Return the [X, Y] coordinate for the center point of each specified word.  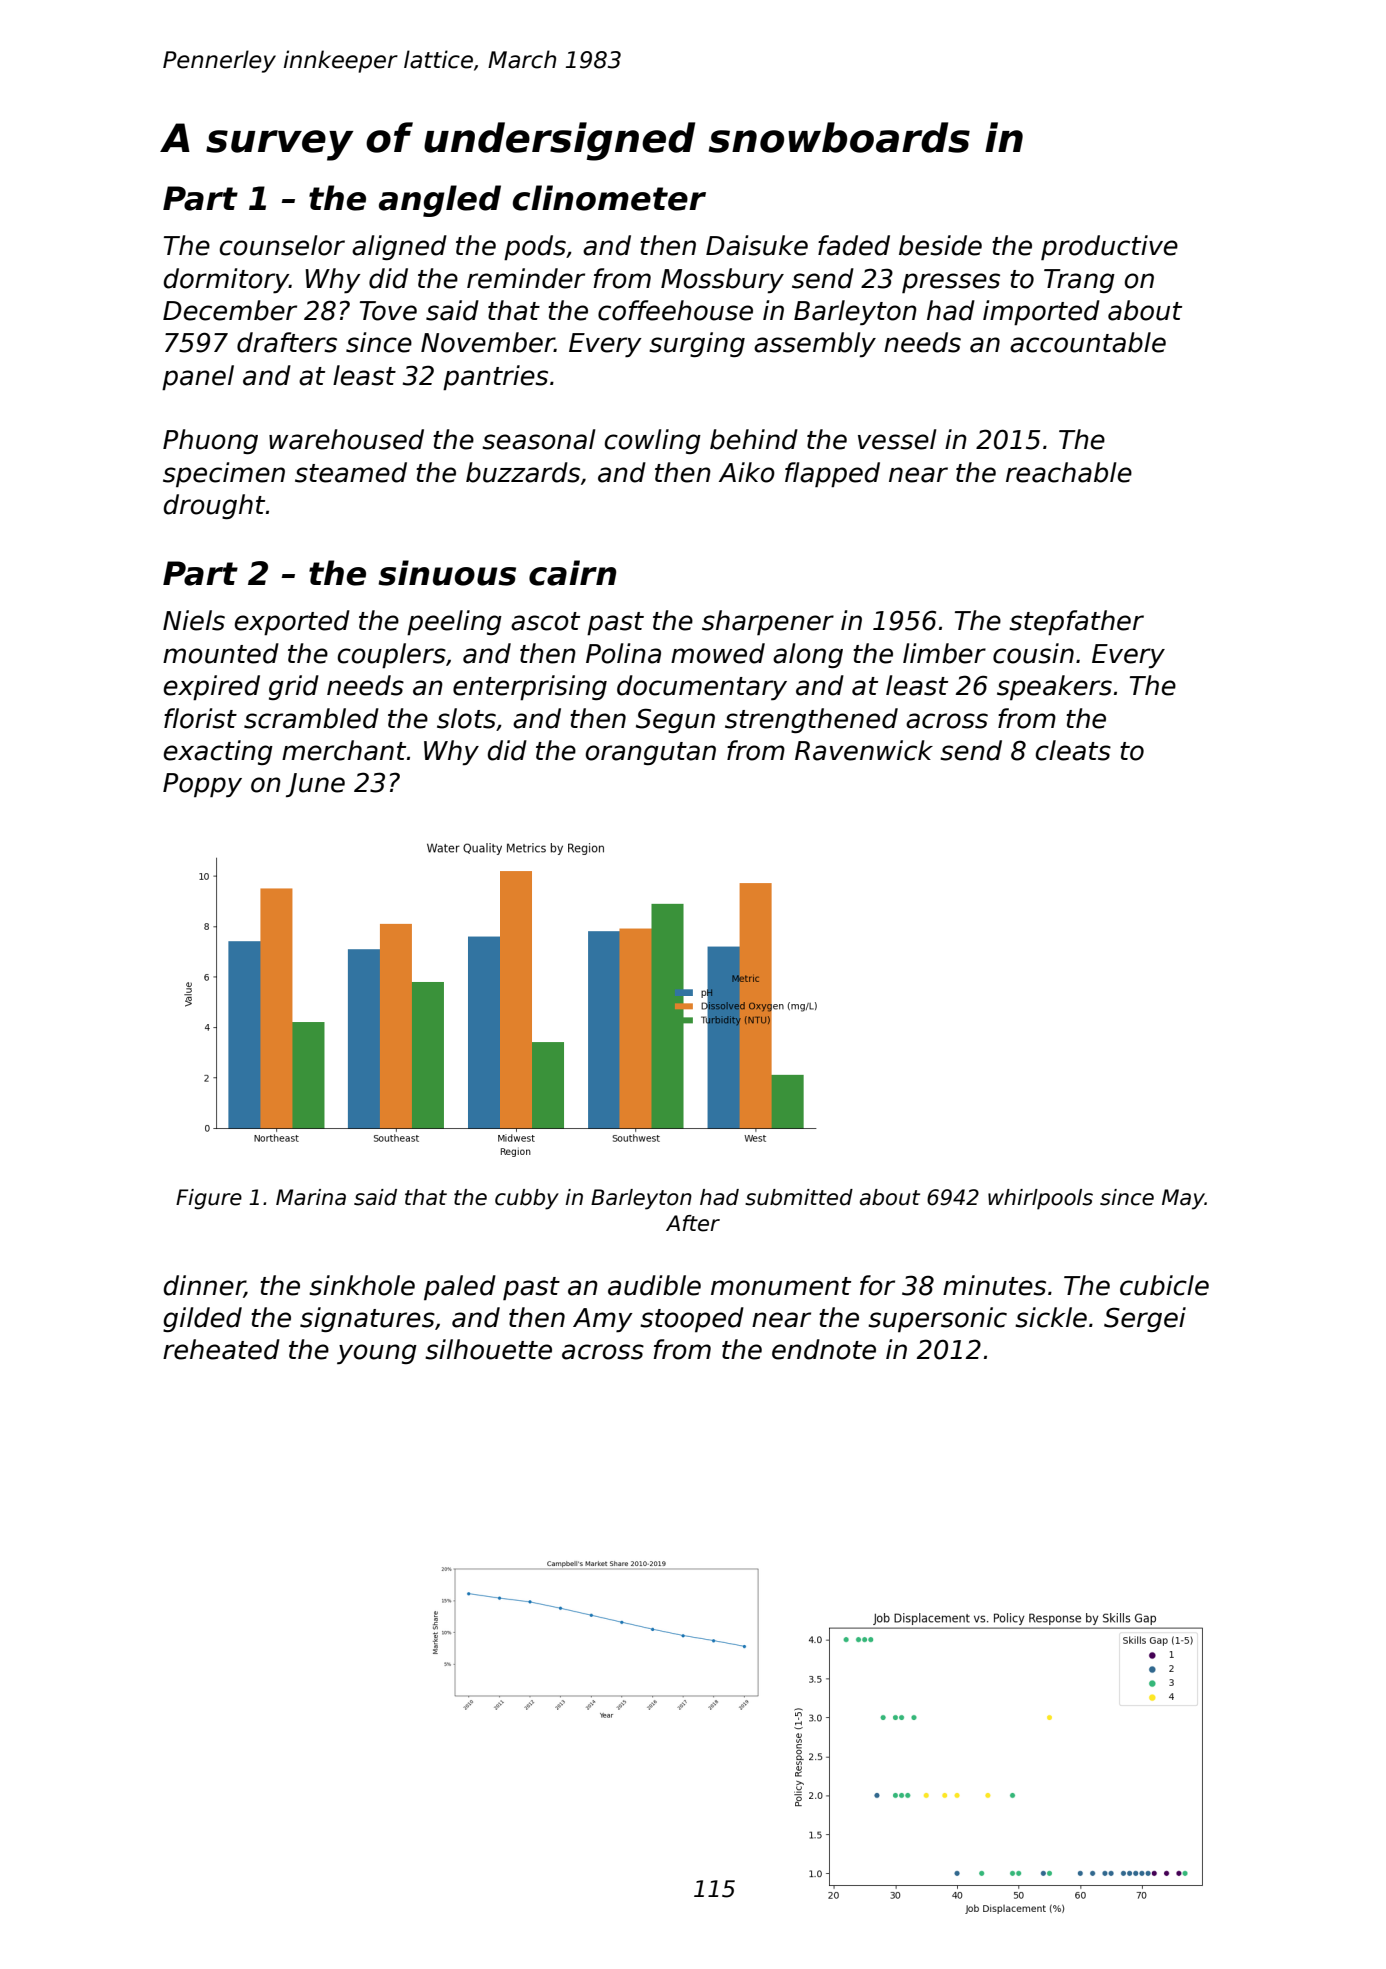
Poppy [202, 785]
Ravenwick [864, 750]
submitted [799, 1197]
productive [1109, 247]
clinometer [609, 198]
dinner [204, 1286]
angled [440, 201]
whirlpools [1040, 1199]
